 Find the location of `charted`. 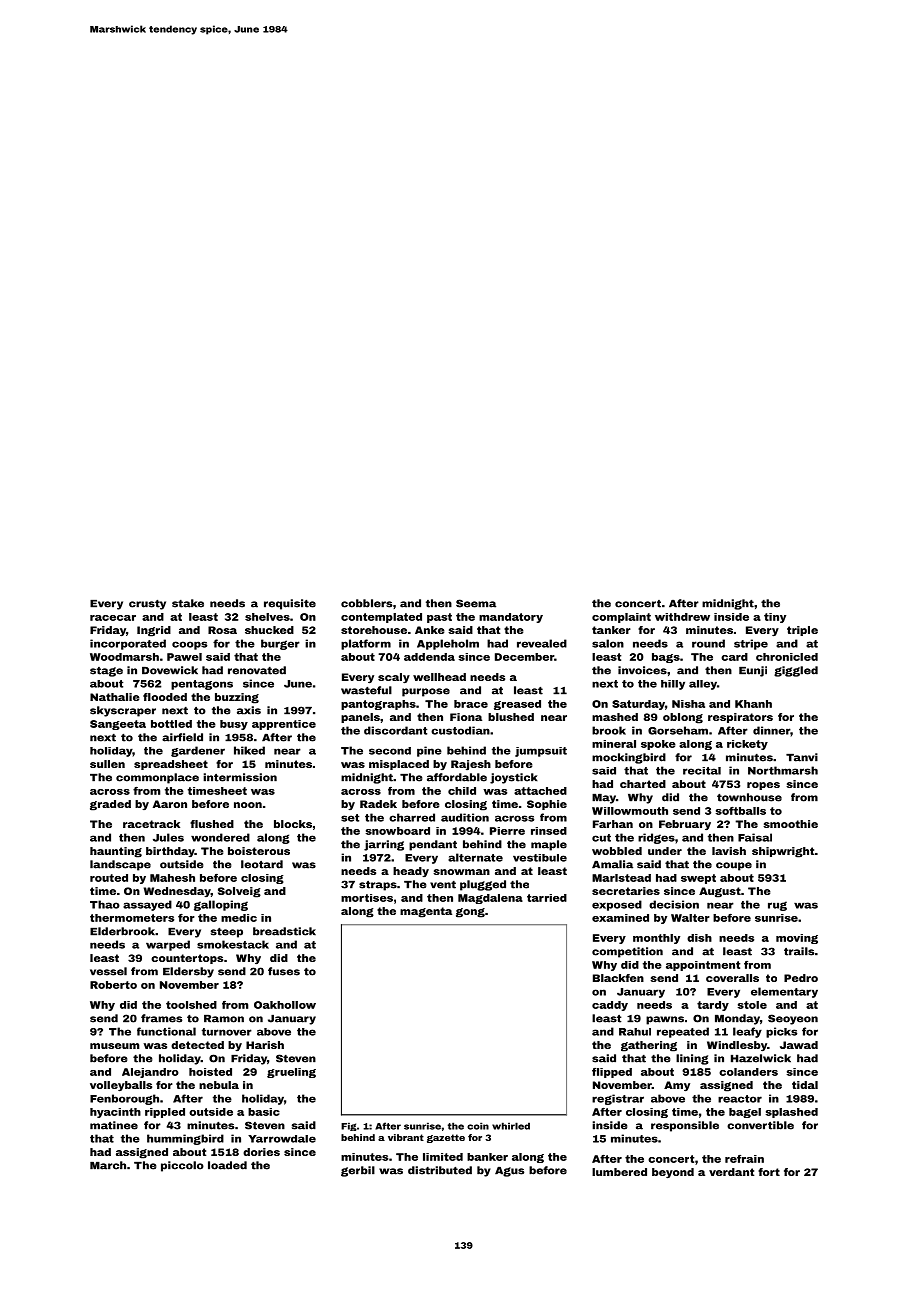

charted is located at coordinates (643, 784).
